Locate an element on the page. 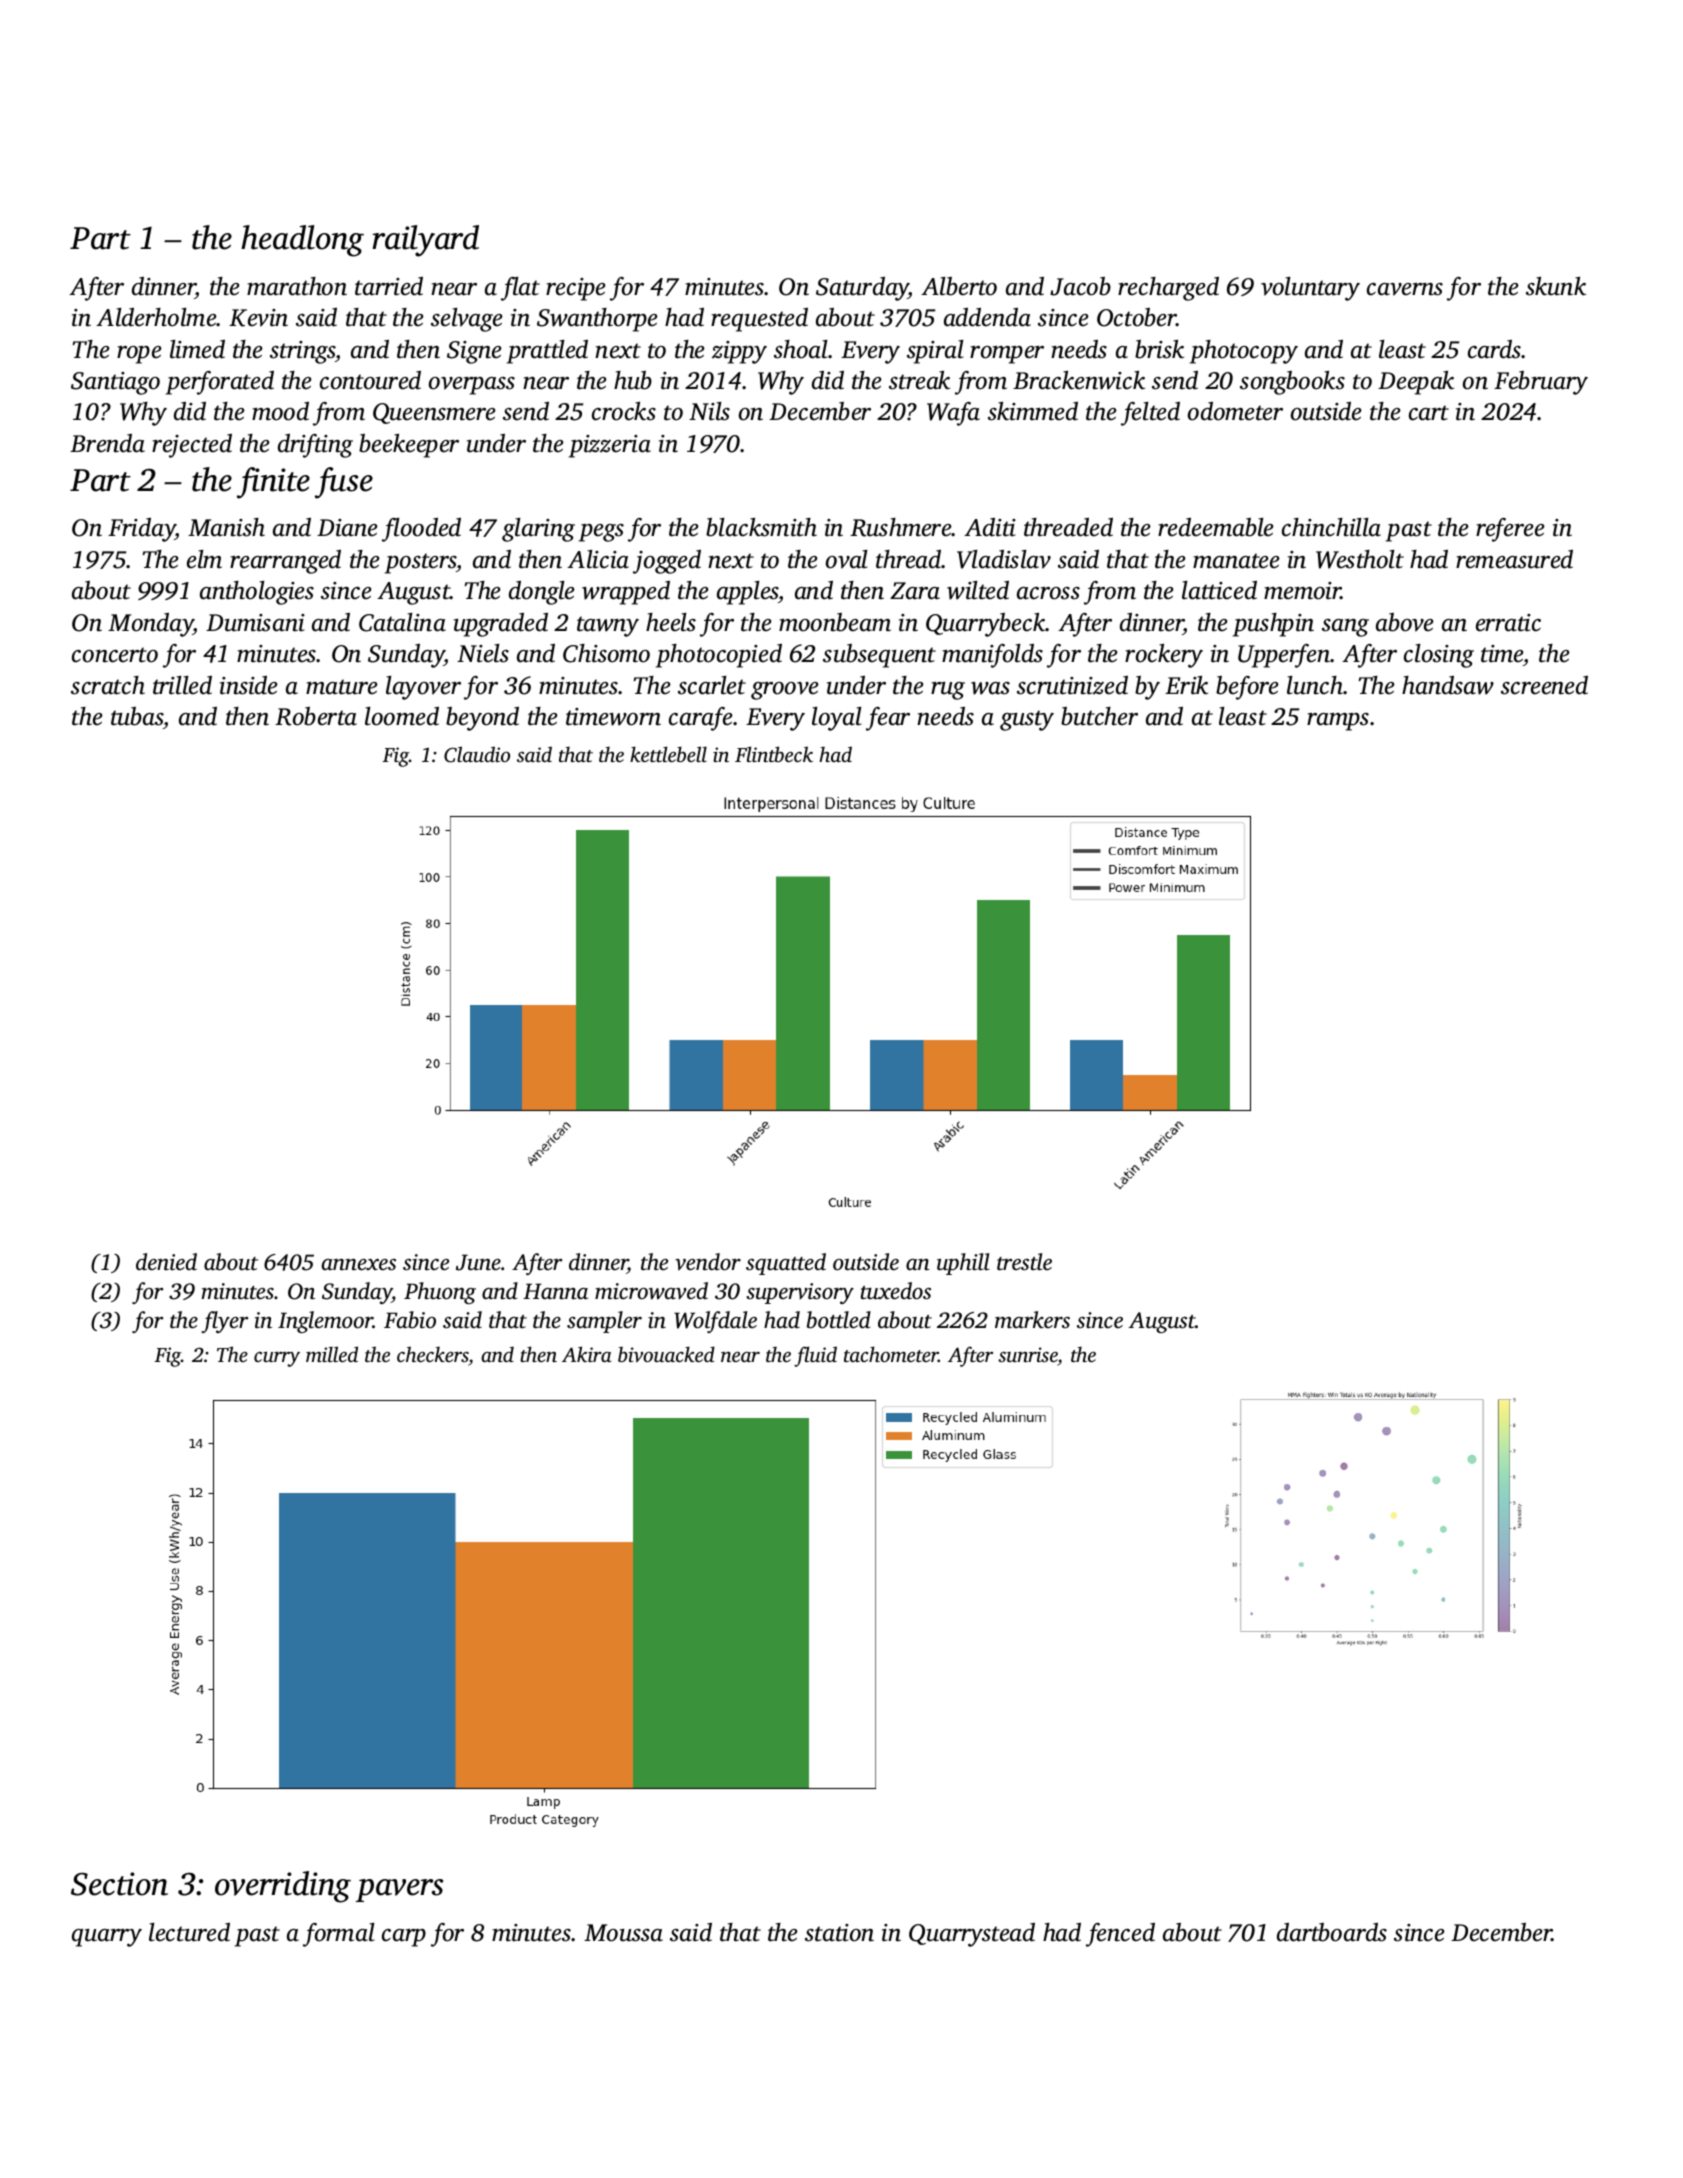 The image size is (1683, 2178). ramps is located at coordinates (1338, 722).
